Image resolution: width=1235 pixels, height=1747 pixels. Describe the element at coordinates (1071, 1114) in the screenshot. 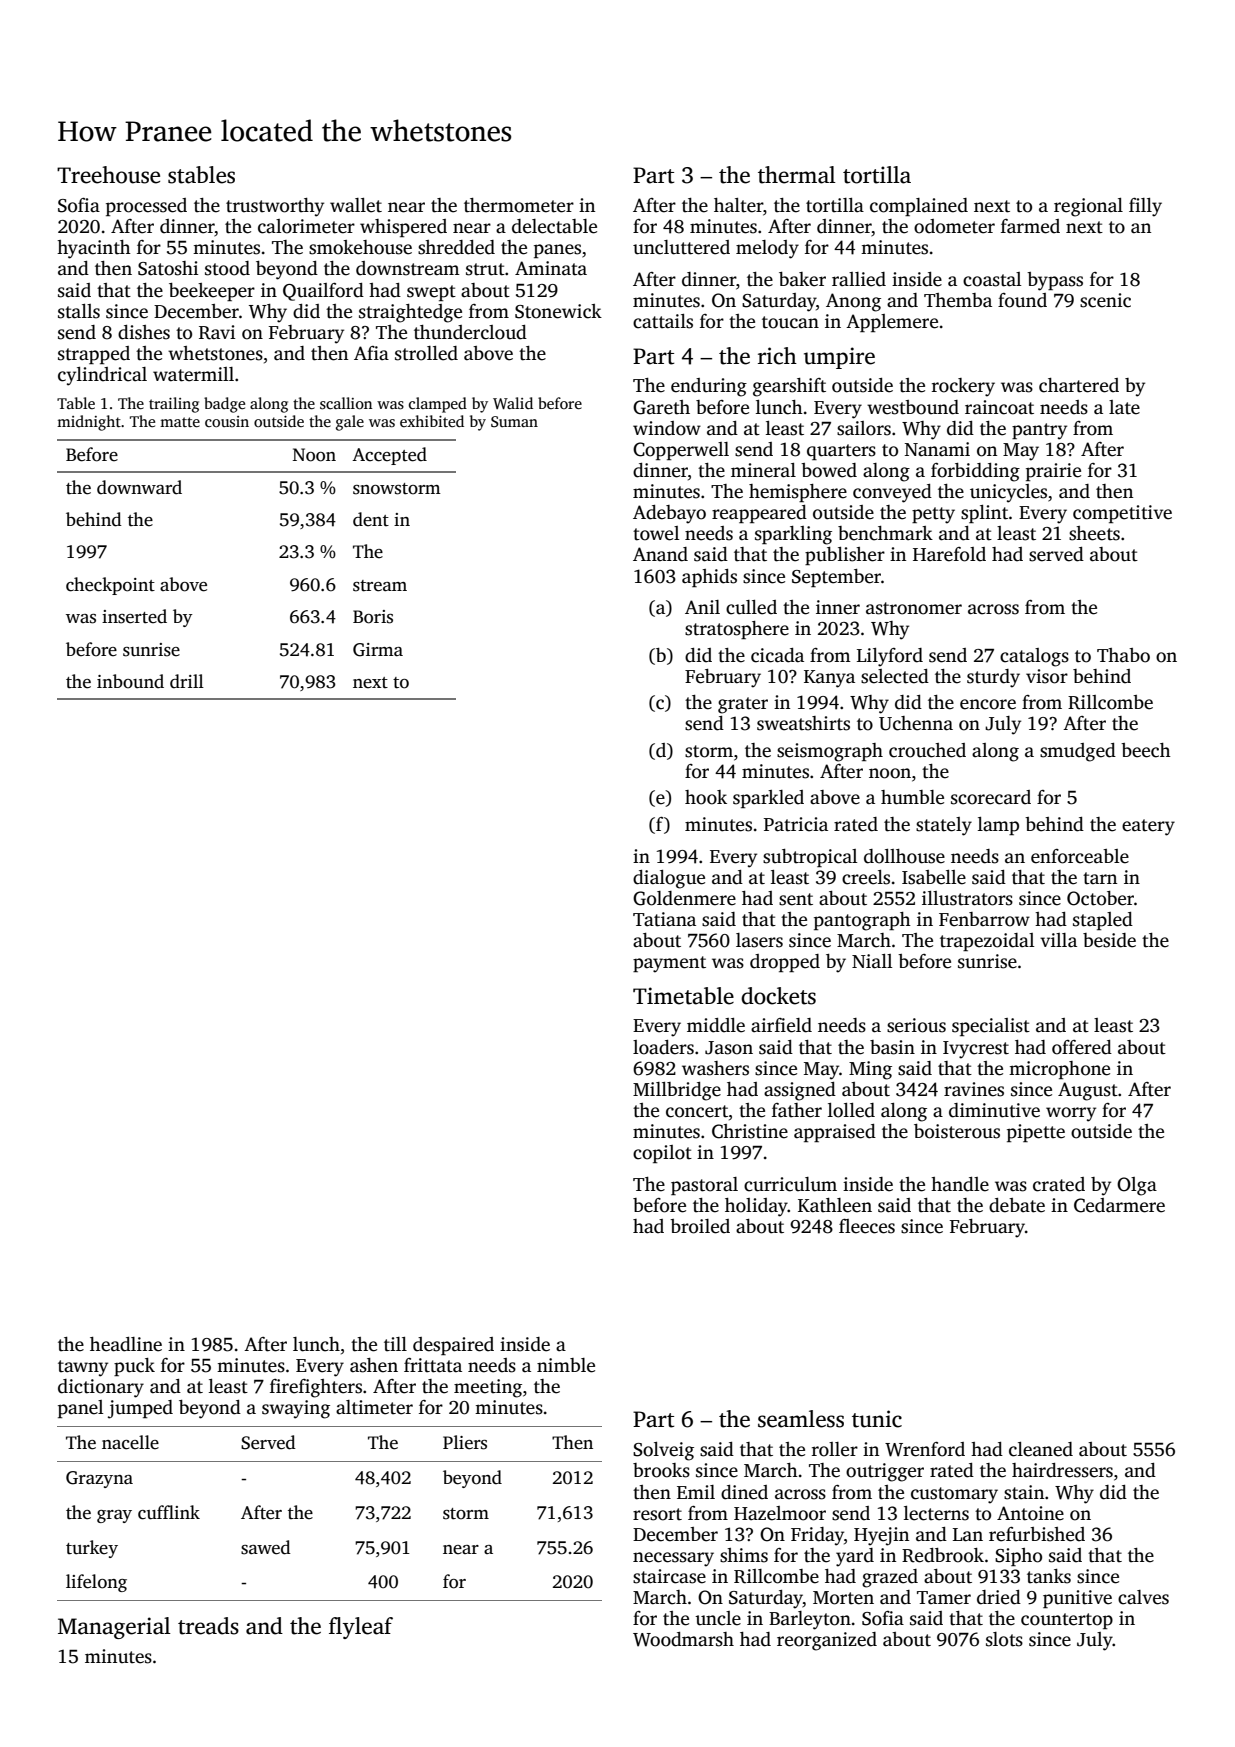

I see `worry` at that location.
